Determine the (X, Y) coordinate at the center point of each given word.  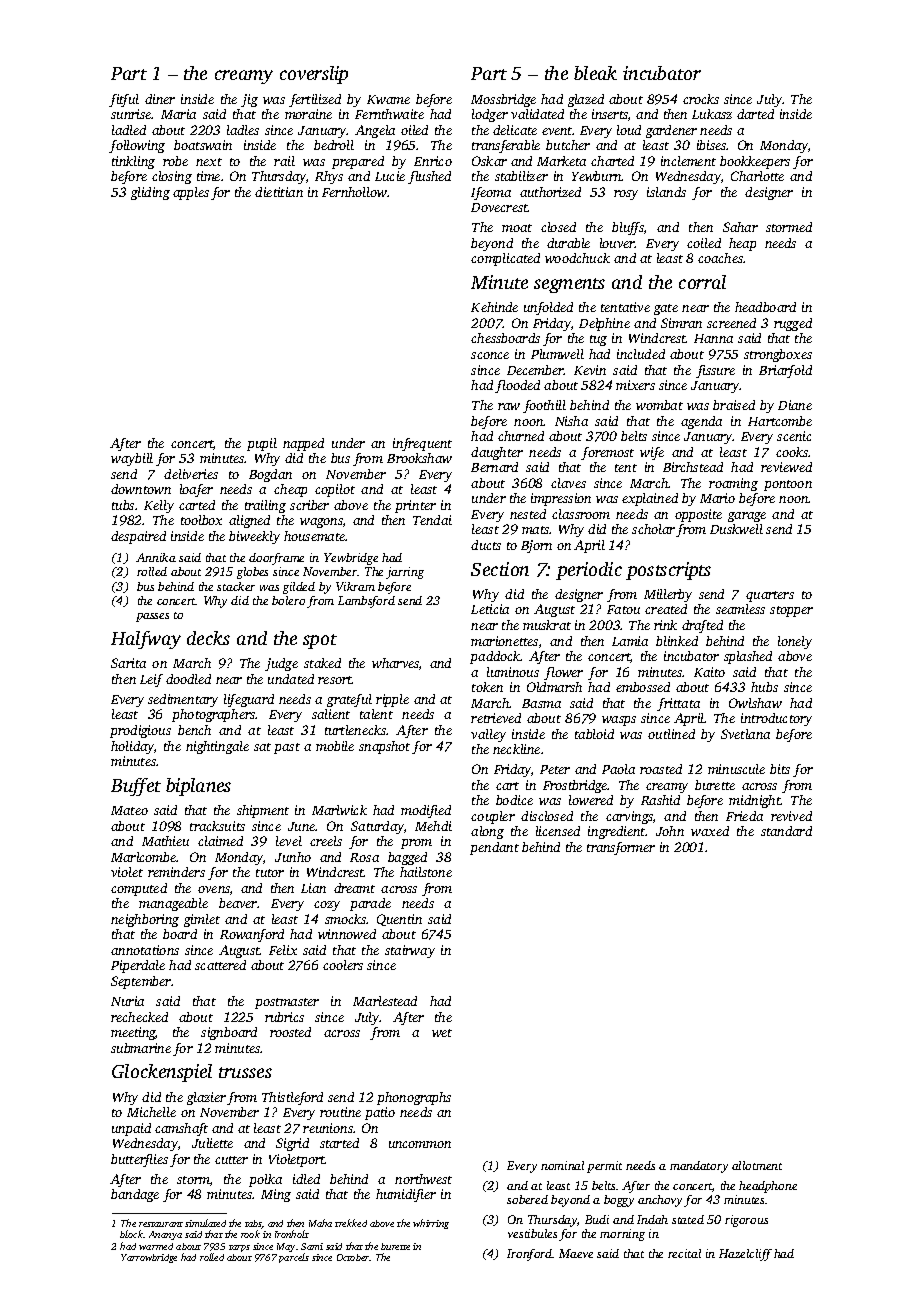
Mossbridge (503, 100)
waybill (132, 459)
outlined (671, 734)
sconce (490, 355)
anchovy (660, 1201)
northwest (423, 1179)
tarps (239, 1248)
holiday (133, 747)
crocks (701, 99)
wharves (395, 663)
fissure (715, 371)
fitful (124, 100)
